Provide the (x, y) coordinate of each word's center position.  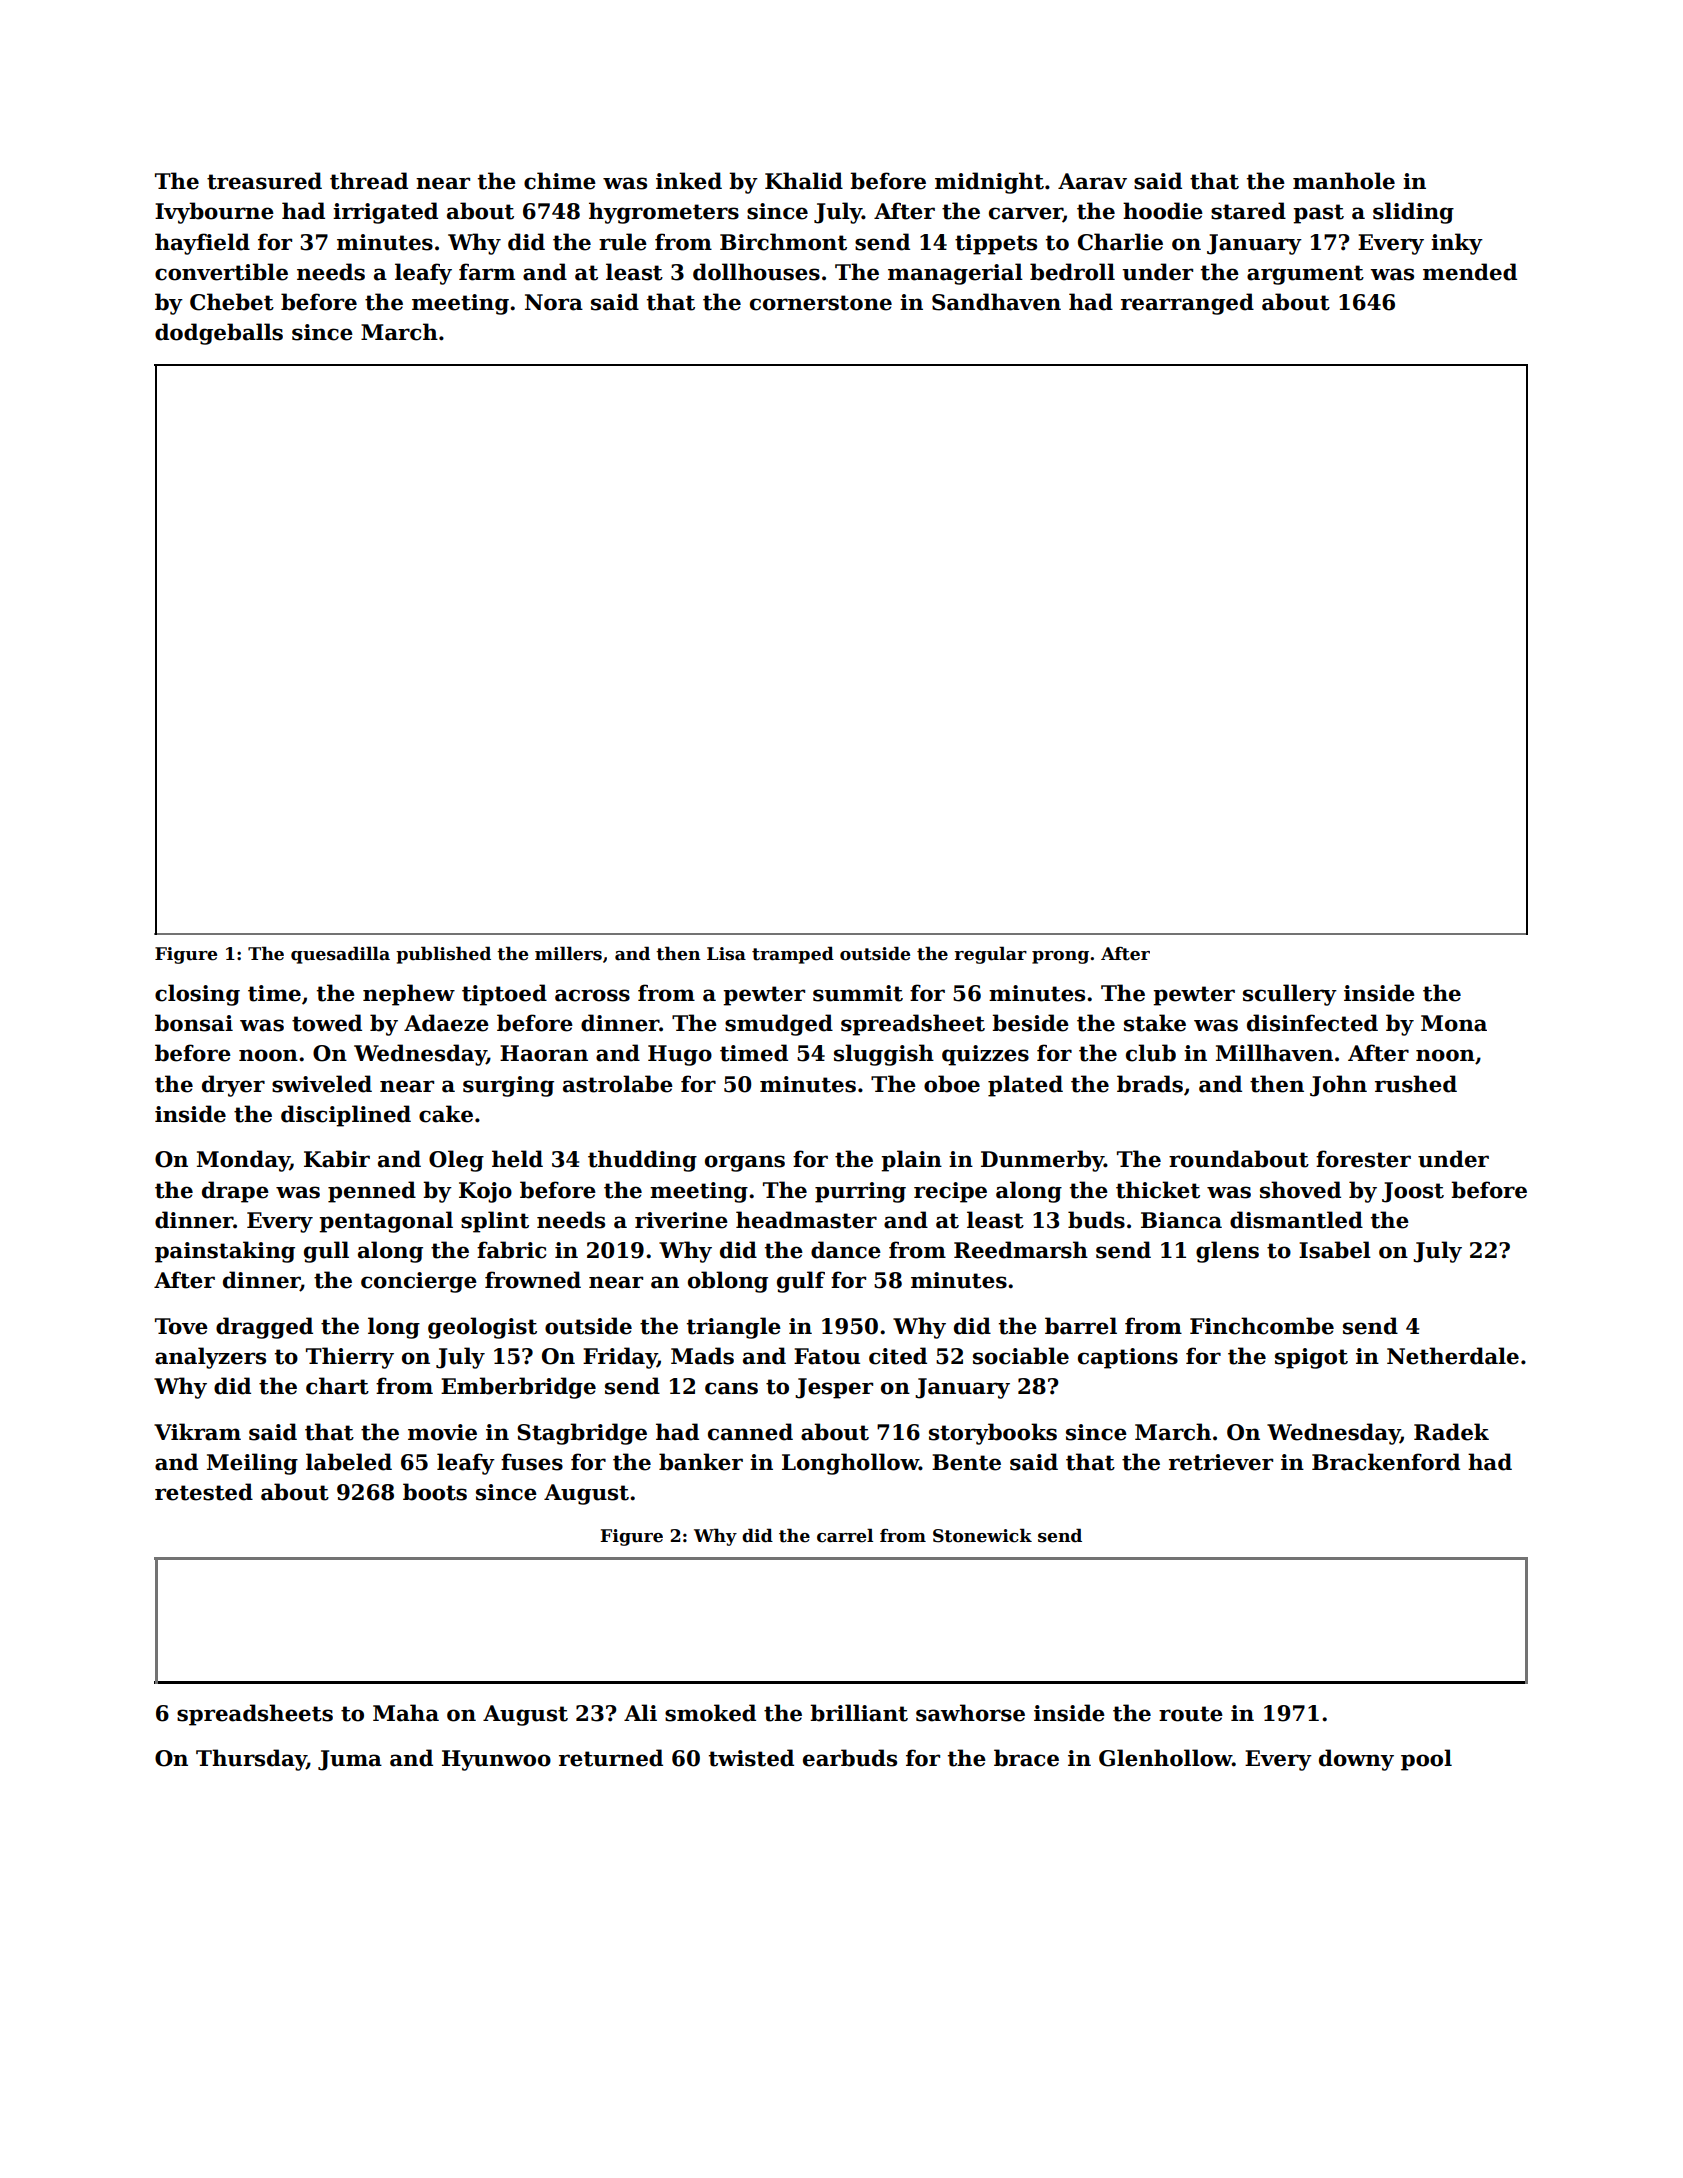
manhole (1344, 181)
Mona (1454, 1023)
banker (701, 1462)
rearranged (1187, 304)
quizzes (985, 1055)
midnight (989, 183)
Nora (554, 302)
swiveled (322, 1084)
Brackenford (1386, 1462)
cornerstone (821, 303)
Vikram (197, 1432)
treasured (264, 181)
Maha (406, 1713)
